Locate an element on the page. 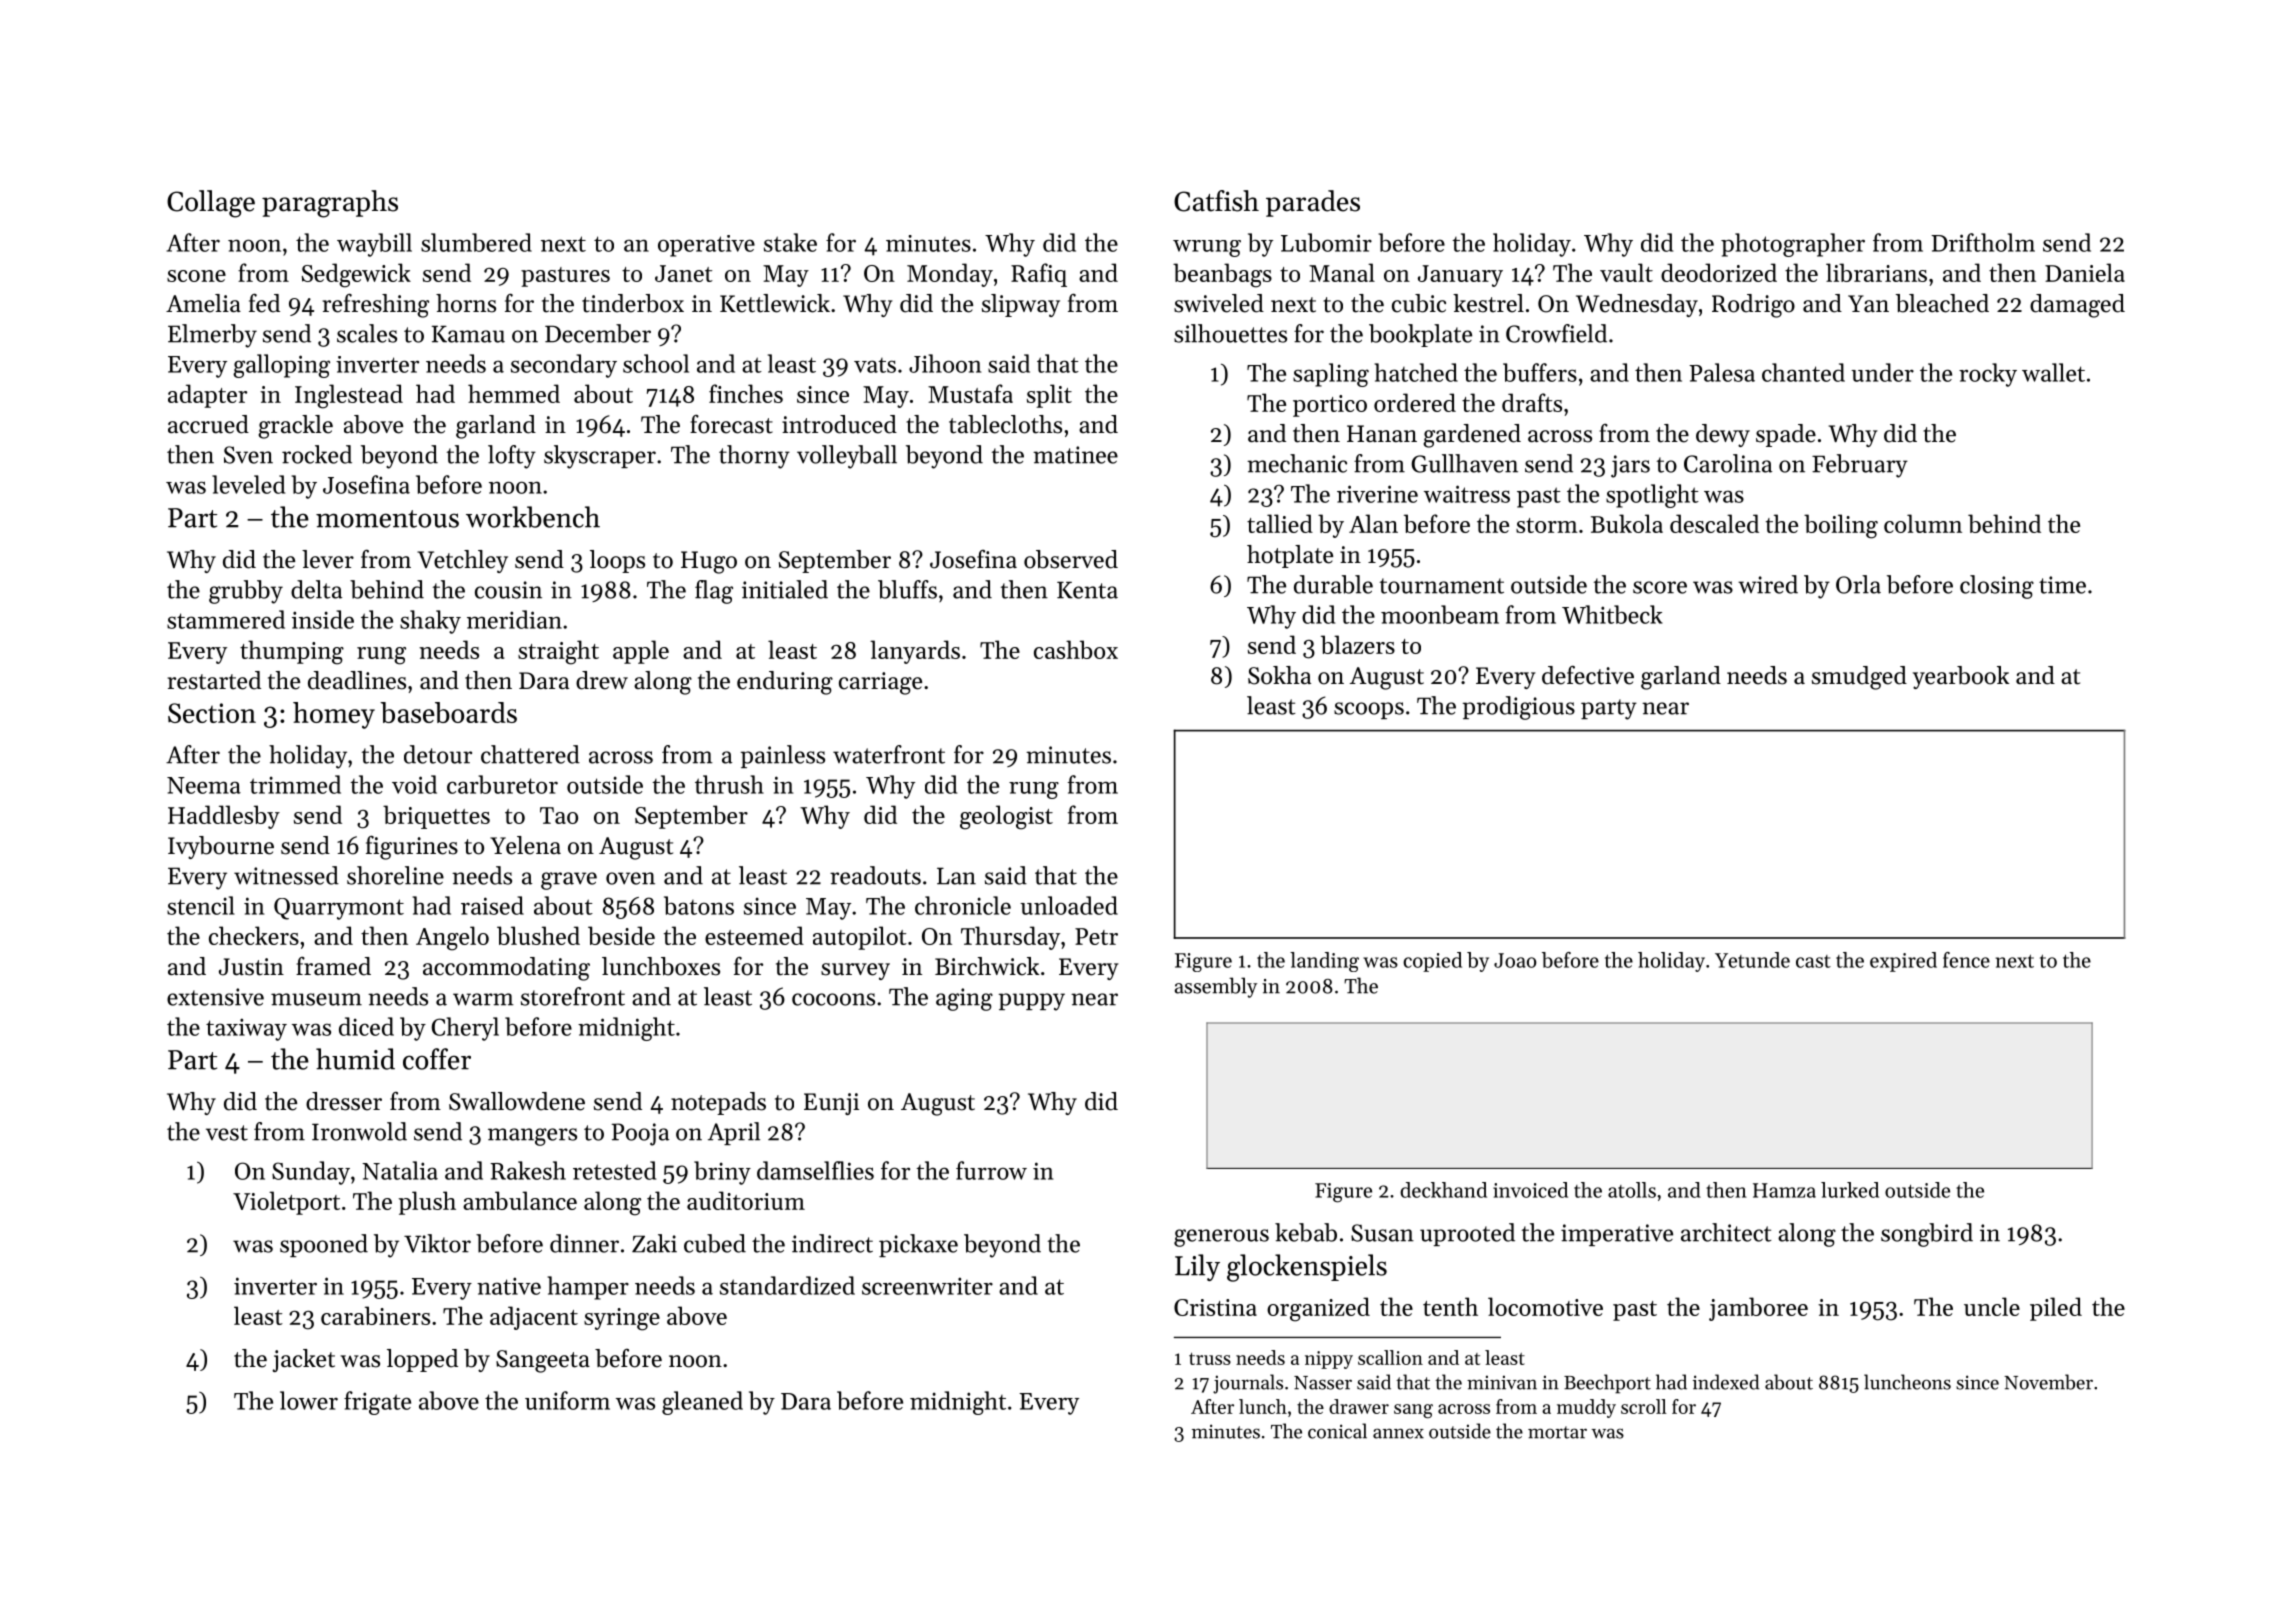 This page has width=2292, height=1620. operative is located at coordinates (706, 246).
